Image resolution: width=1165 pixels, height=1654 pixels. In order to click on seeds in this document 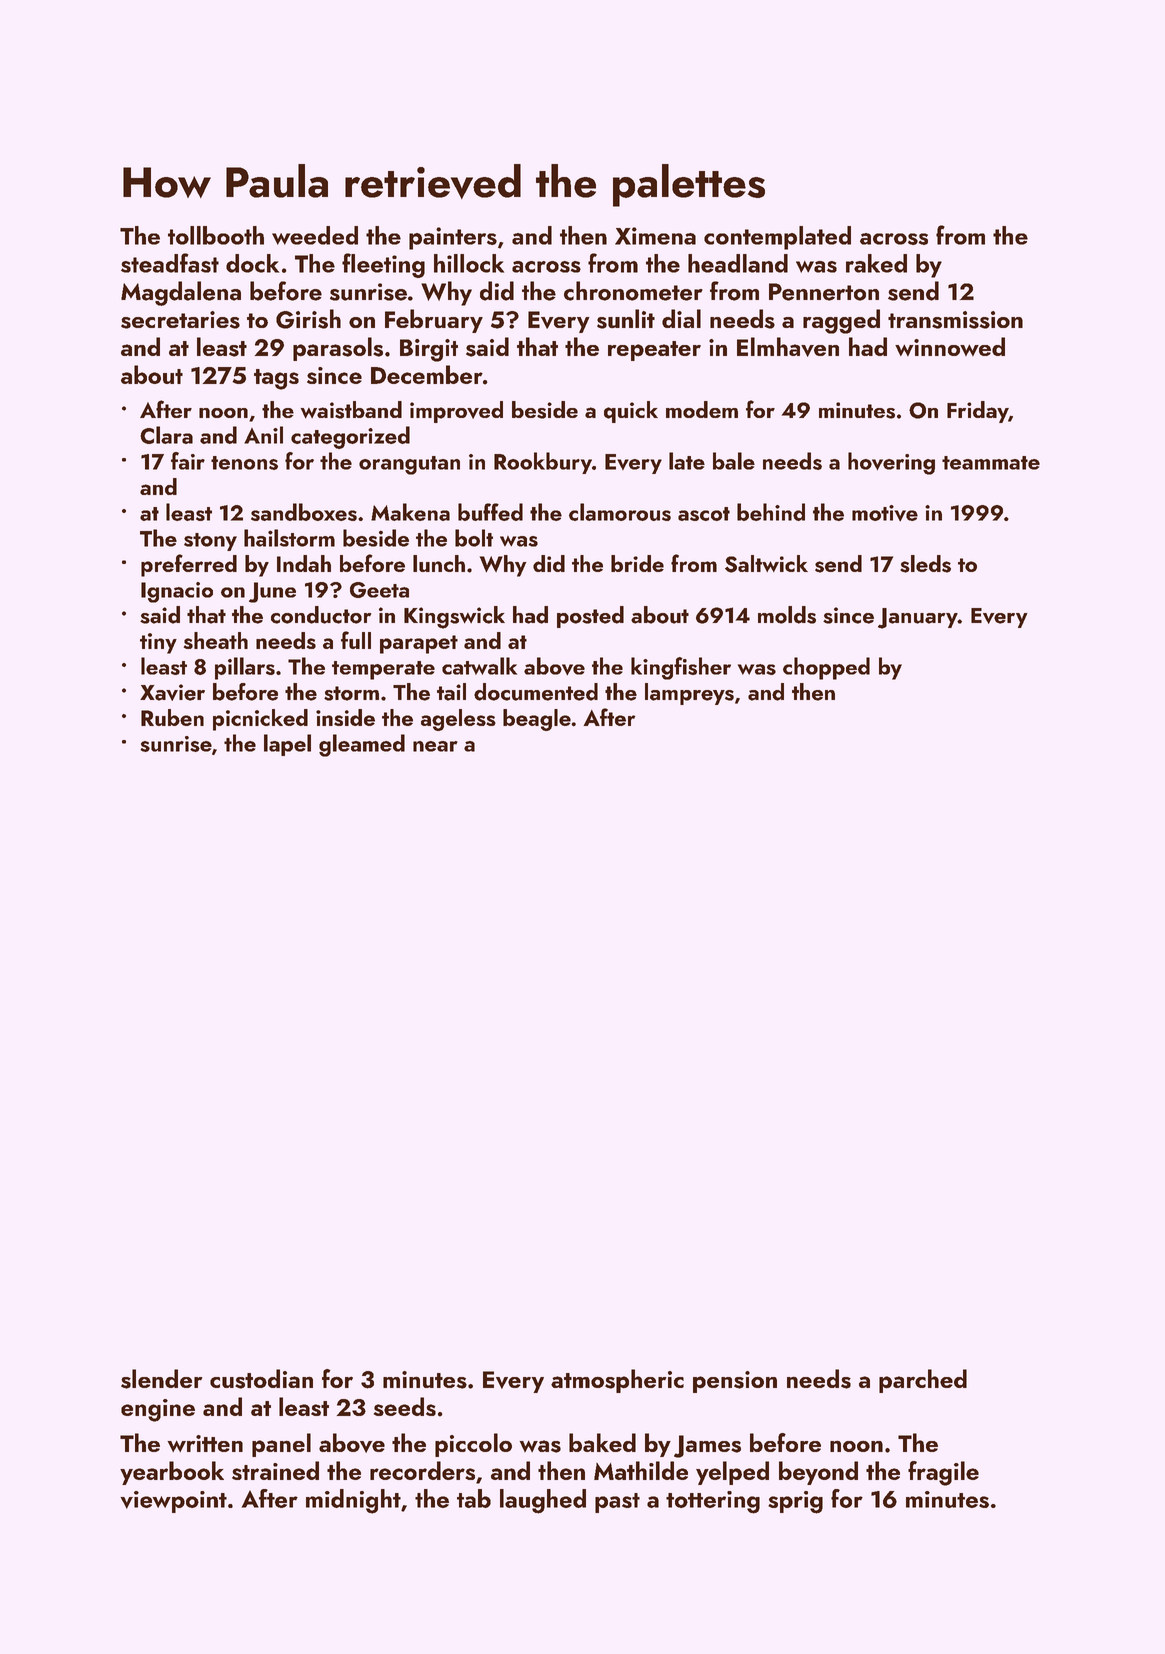, I will do `click(405, 1406)`.
